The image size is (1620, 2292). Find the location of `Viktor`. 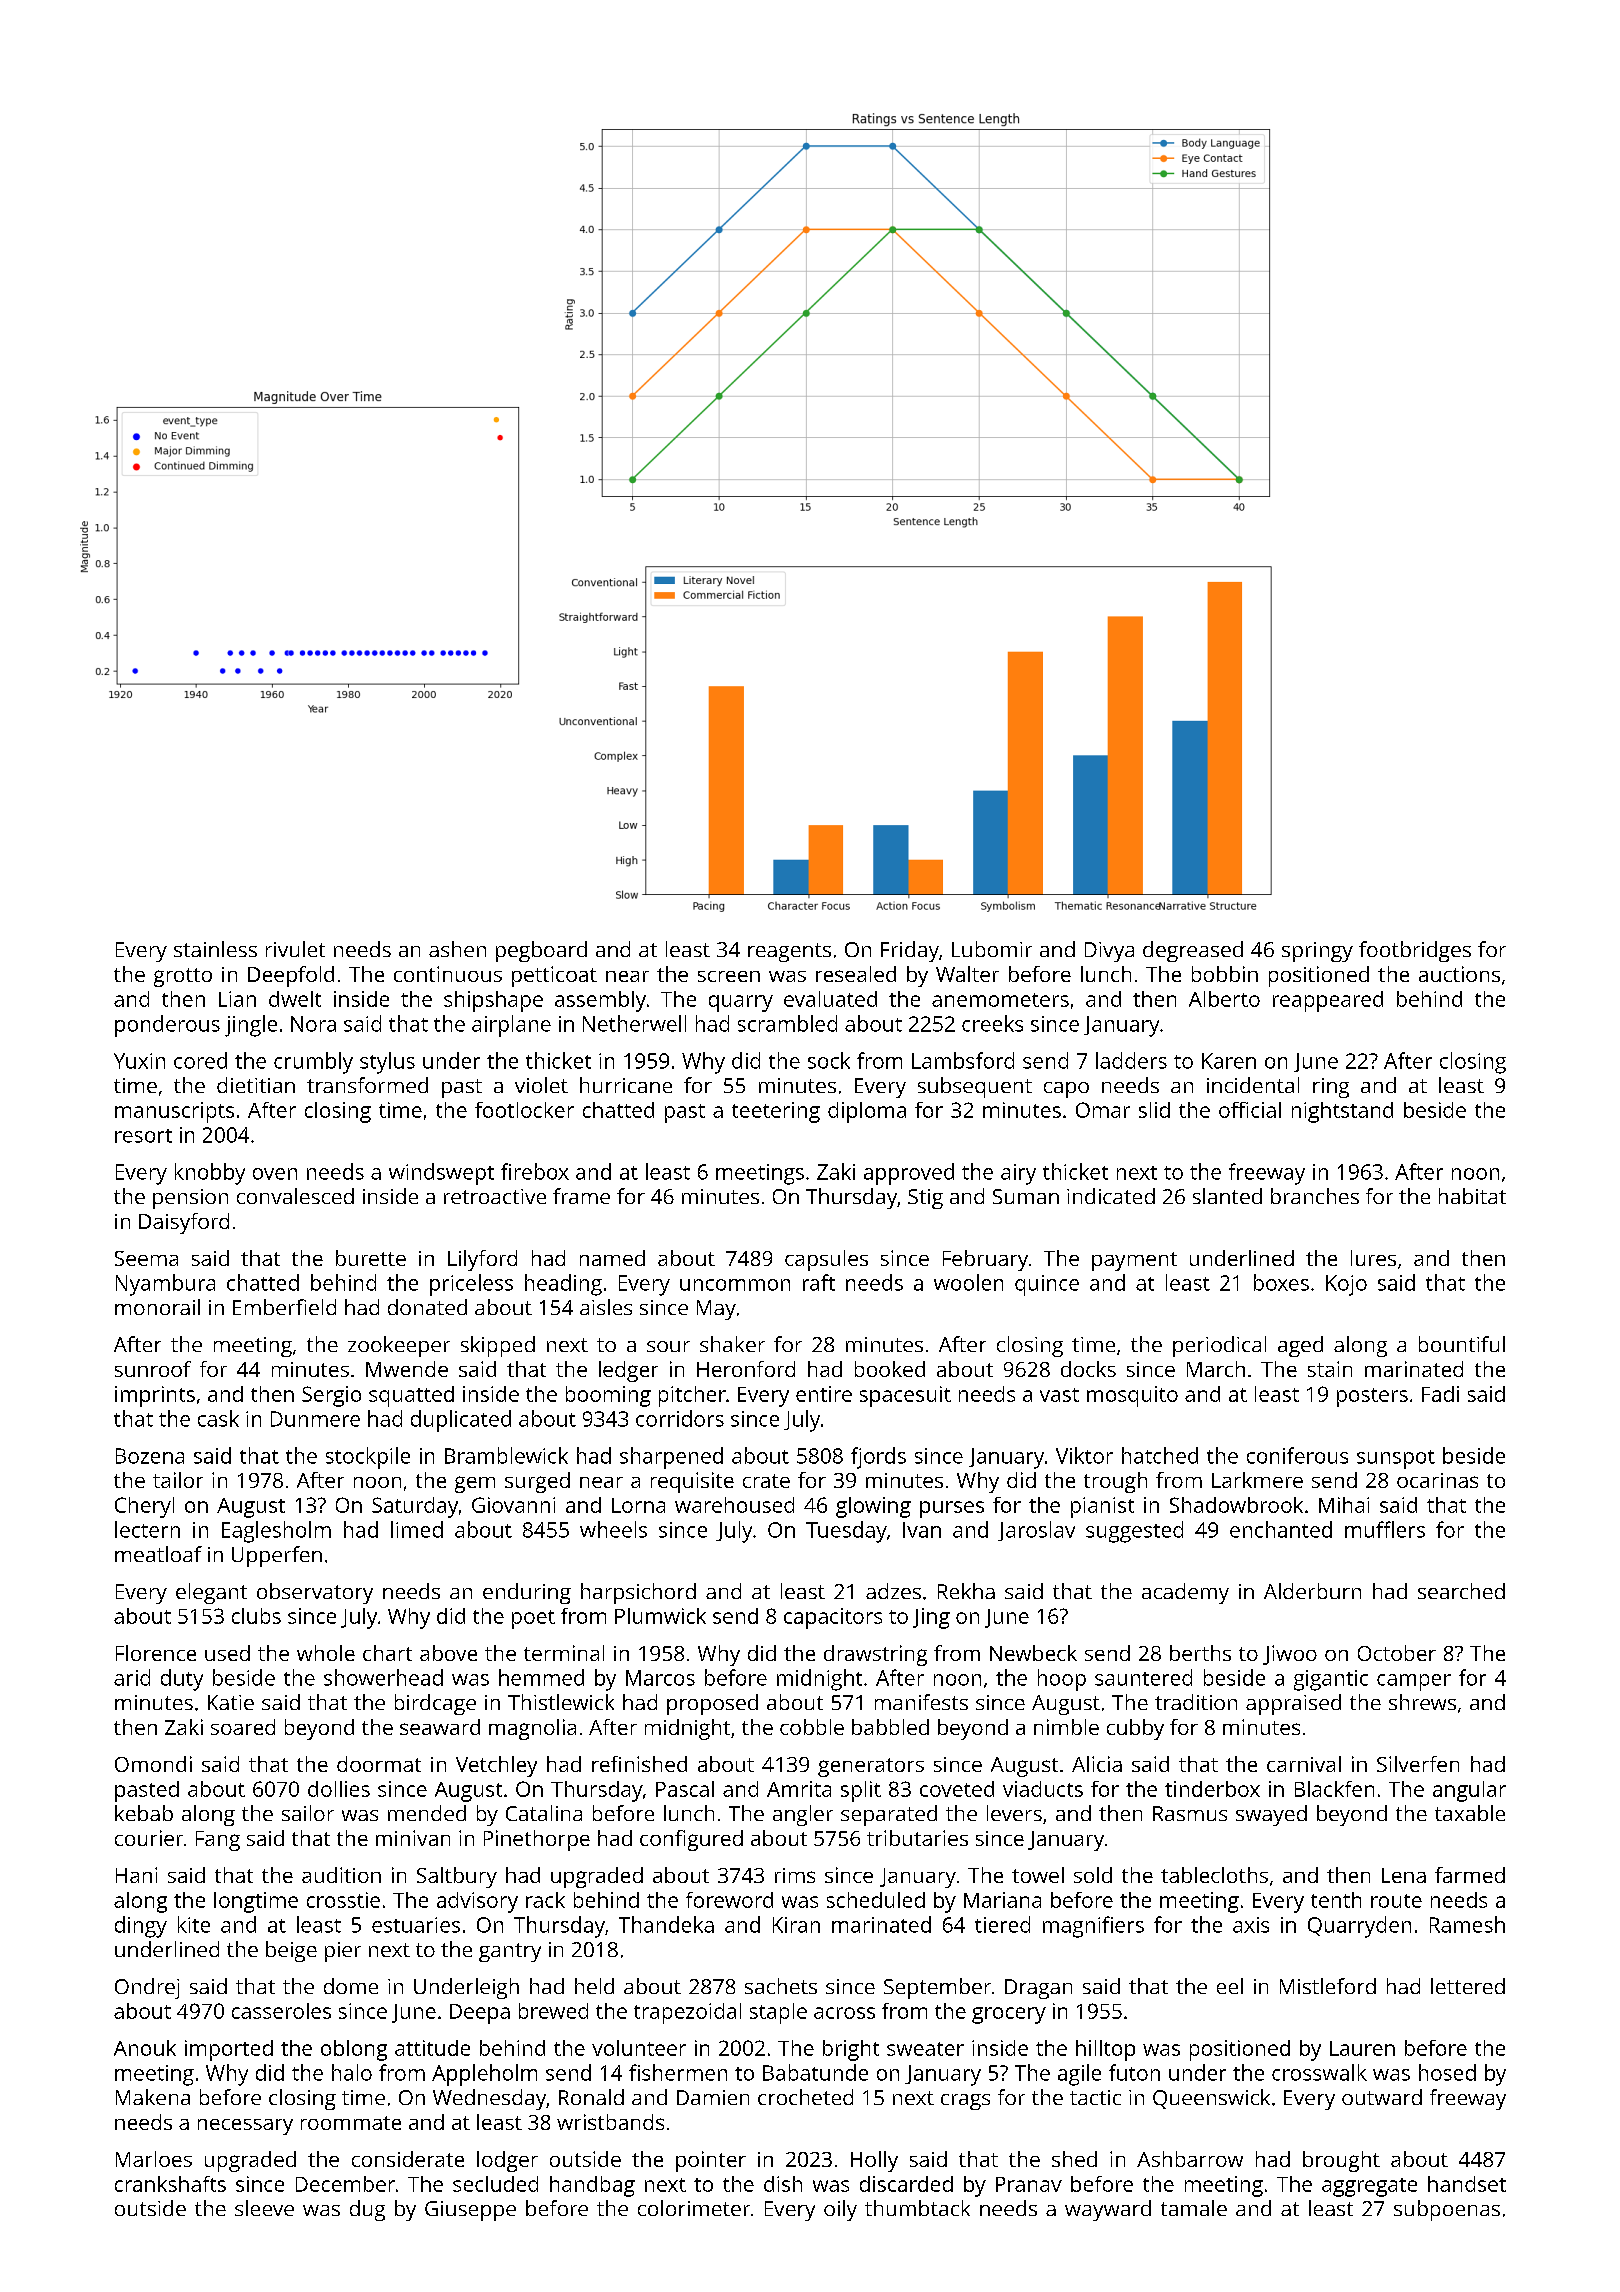

Viktor is located at coordinates (1084, 1455).
